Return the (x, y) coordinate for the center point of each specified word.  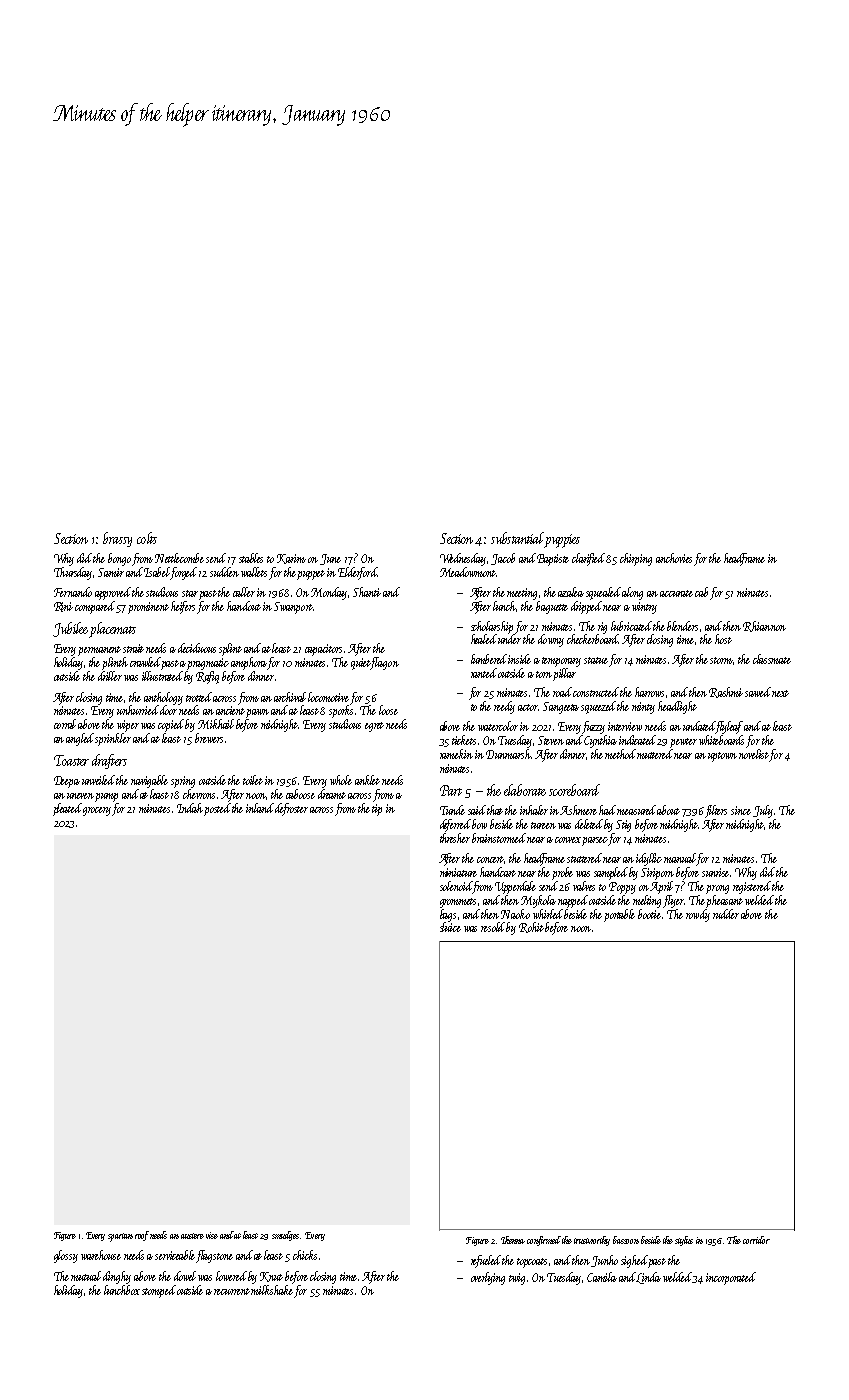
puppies (562, 541)
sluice (450, 927)
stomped (159, 1291)
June (330, 559)
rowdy (698, 915)
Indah (190, 808)
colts (147, 538)
